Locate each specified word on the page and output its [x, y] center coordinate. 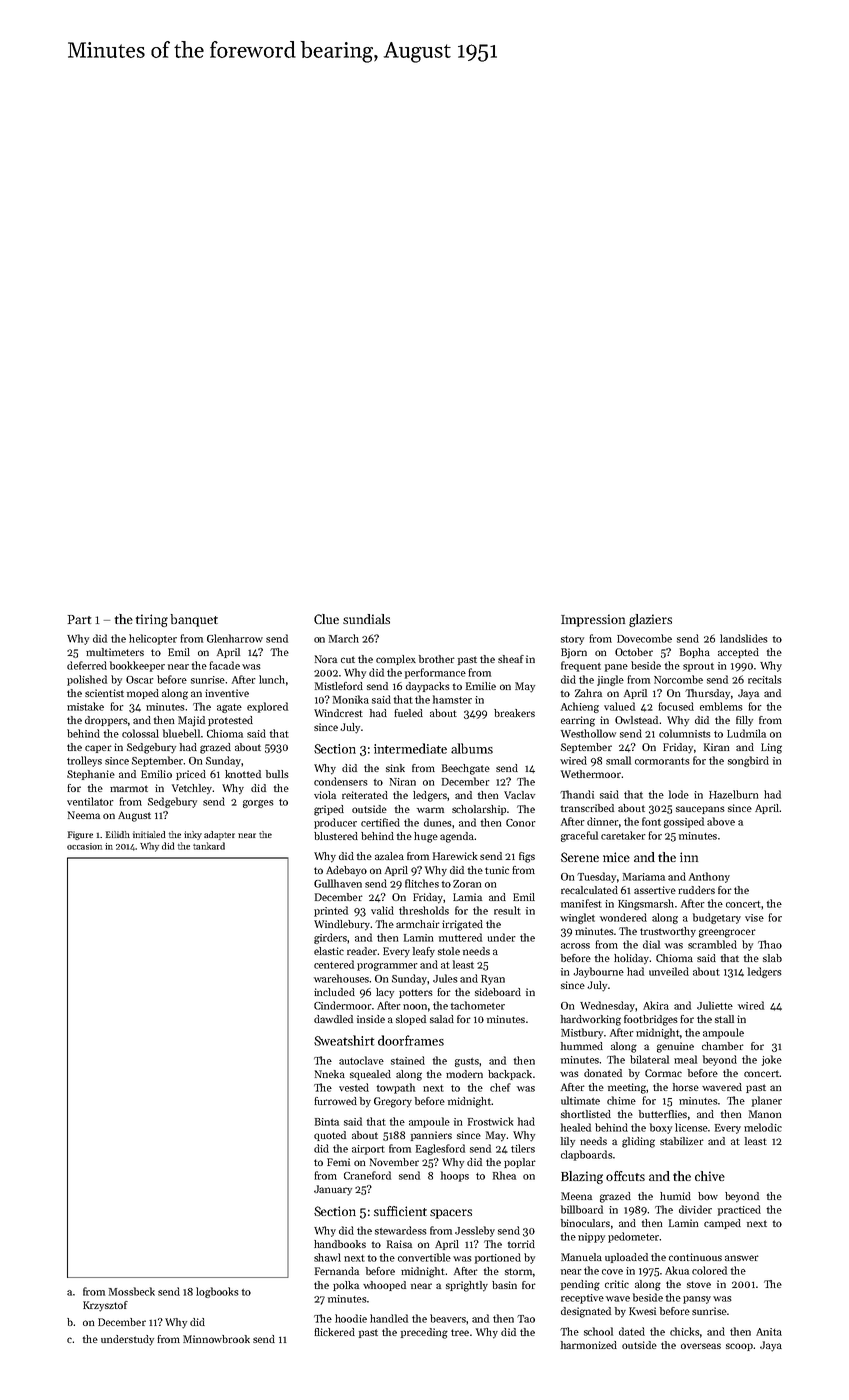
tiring [152, 620]
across [575, 946]
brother [437, 659]
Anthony [709, 877]
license [691, 1127]
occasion [84, 846]
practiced [739, 1210]
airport [368, 1150]
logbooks [217, 1292]
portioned [498, 1258]
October [634, 652]
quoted [330, 1136]
